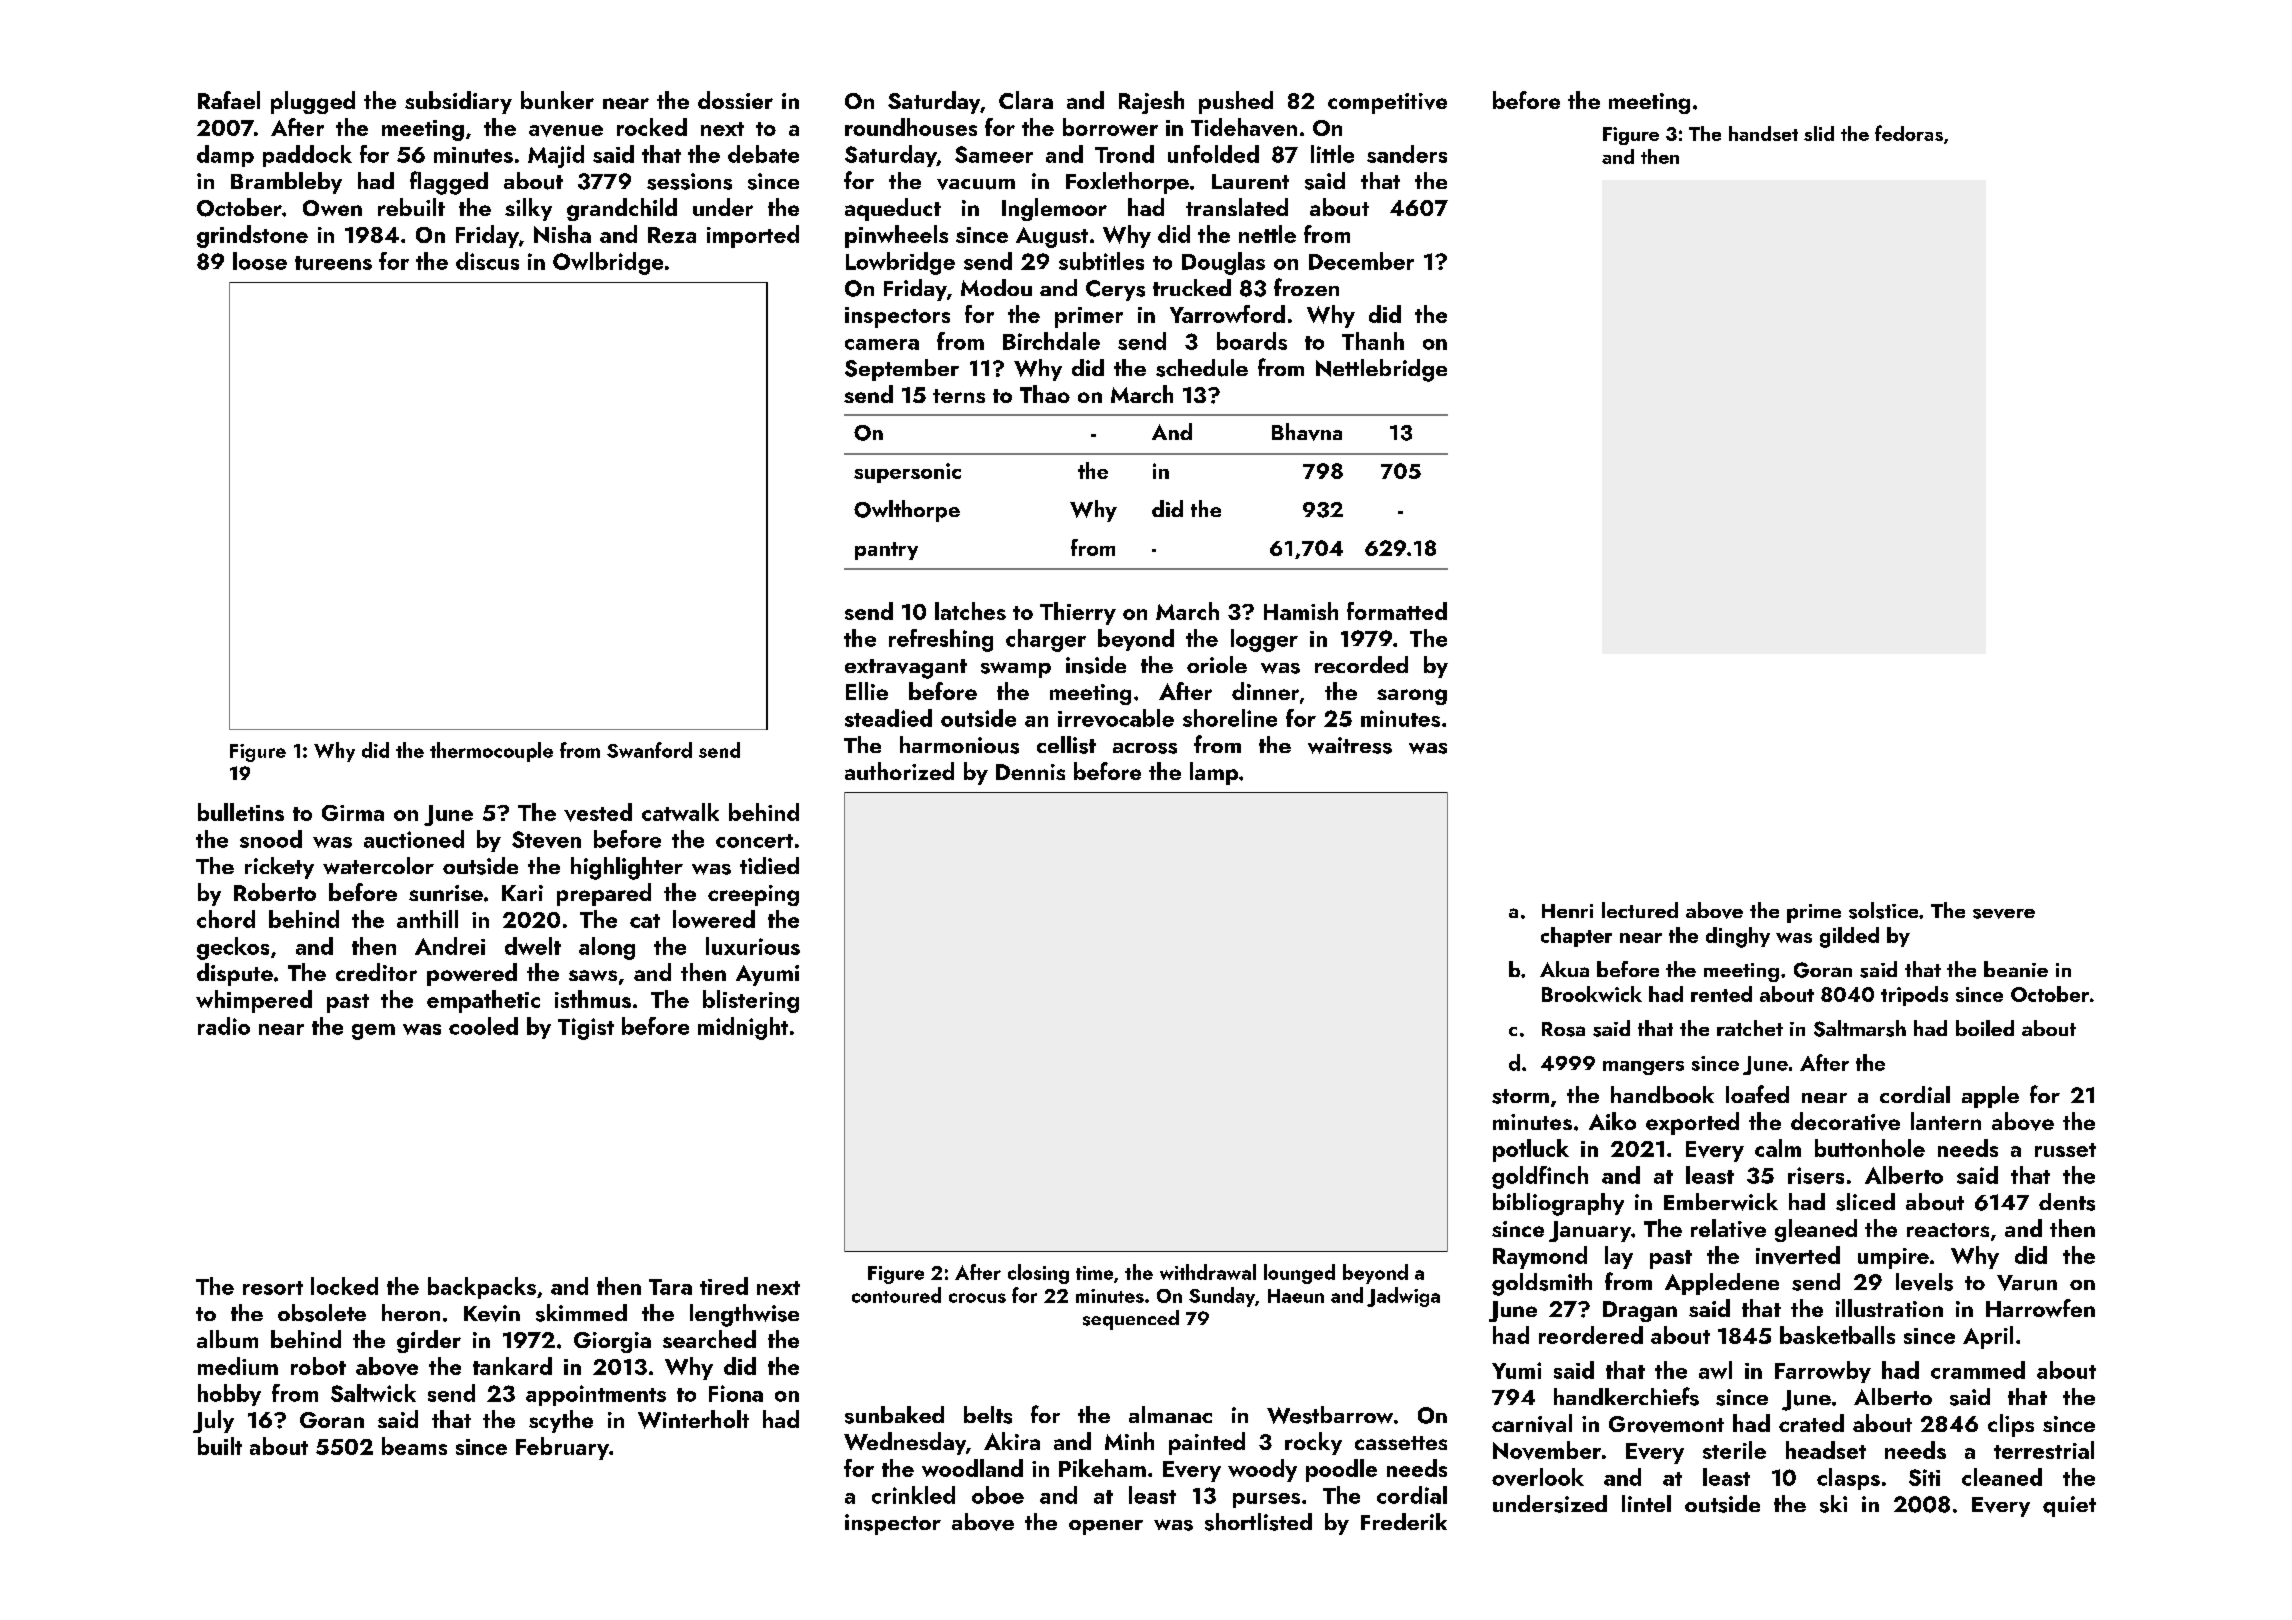 This document has height=1620, width=2292. Describe the element at coordinates (1299, 1274) in the document. I see `lounged` at that location.
